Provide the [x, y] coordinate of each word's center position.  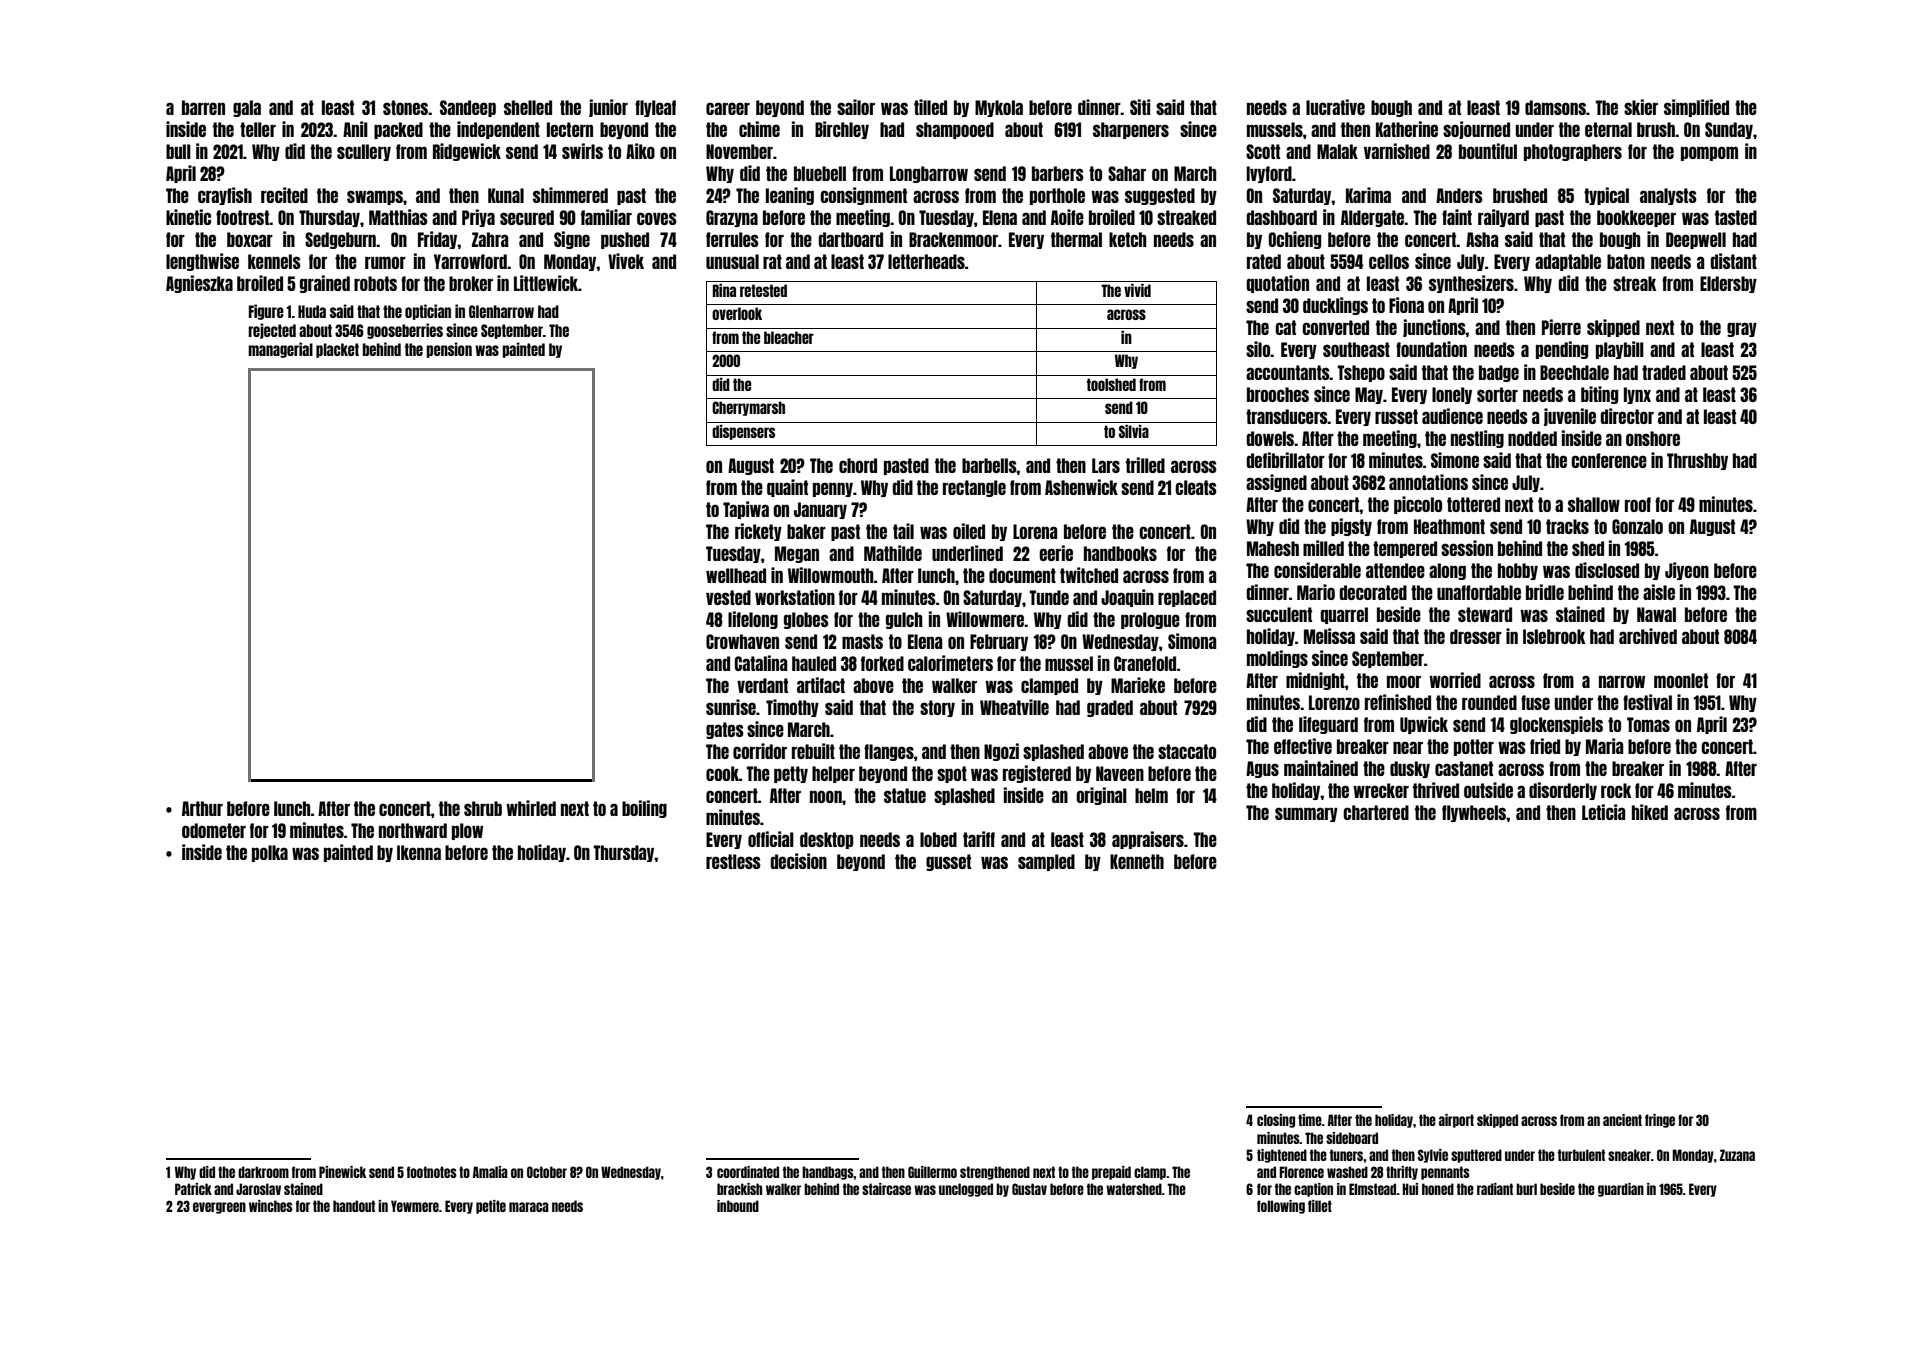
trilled [1145, 465]
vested [728, 597]
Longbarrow [929, 174]
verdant [762, 685]
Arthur [202, 808]
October [547, 1172]
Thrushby [1697, 461]
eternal [1608, 129]
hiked [1650, 812]
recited [284, 195]
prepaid [1111, 1173]
